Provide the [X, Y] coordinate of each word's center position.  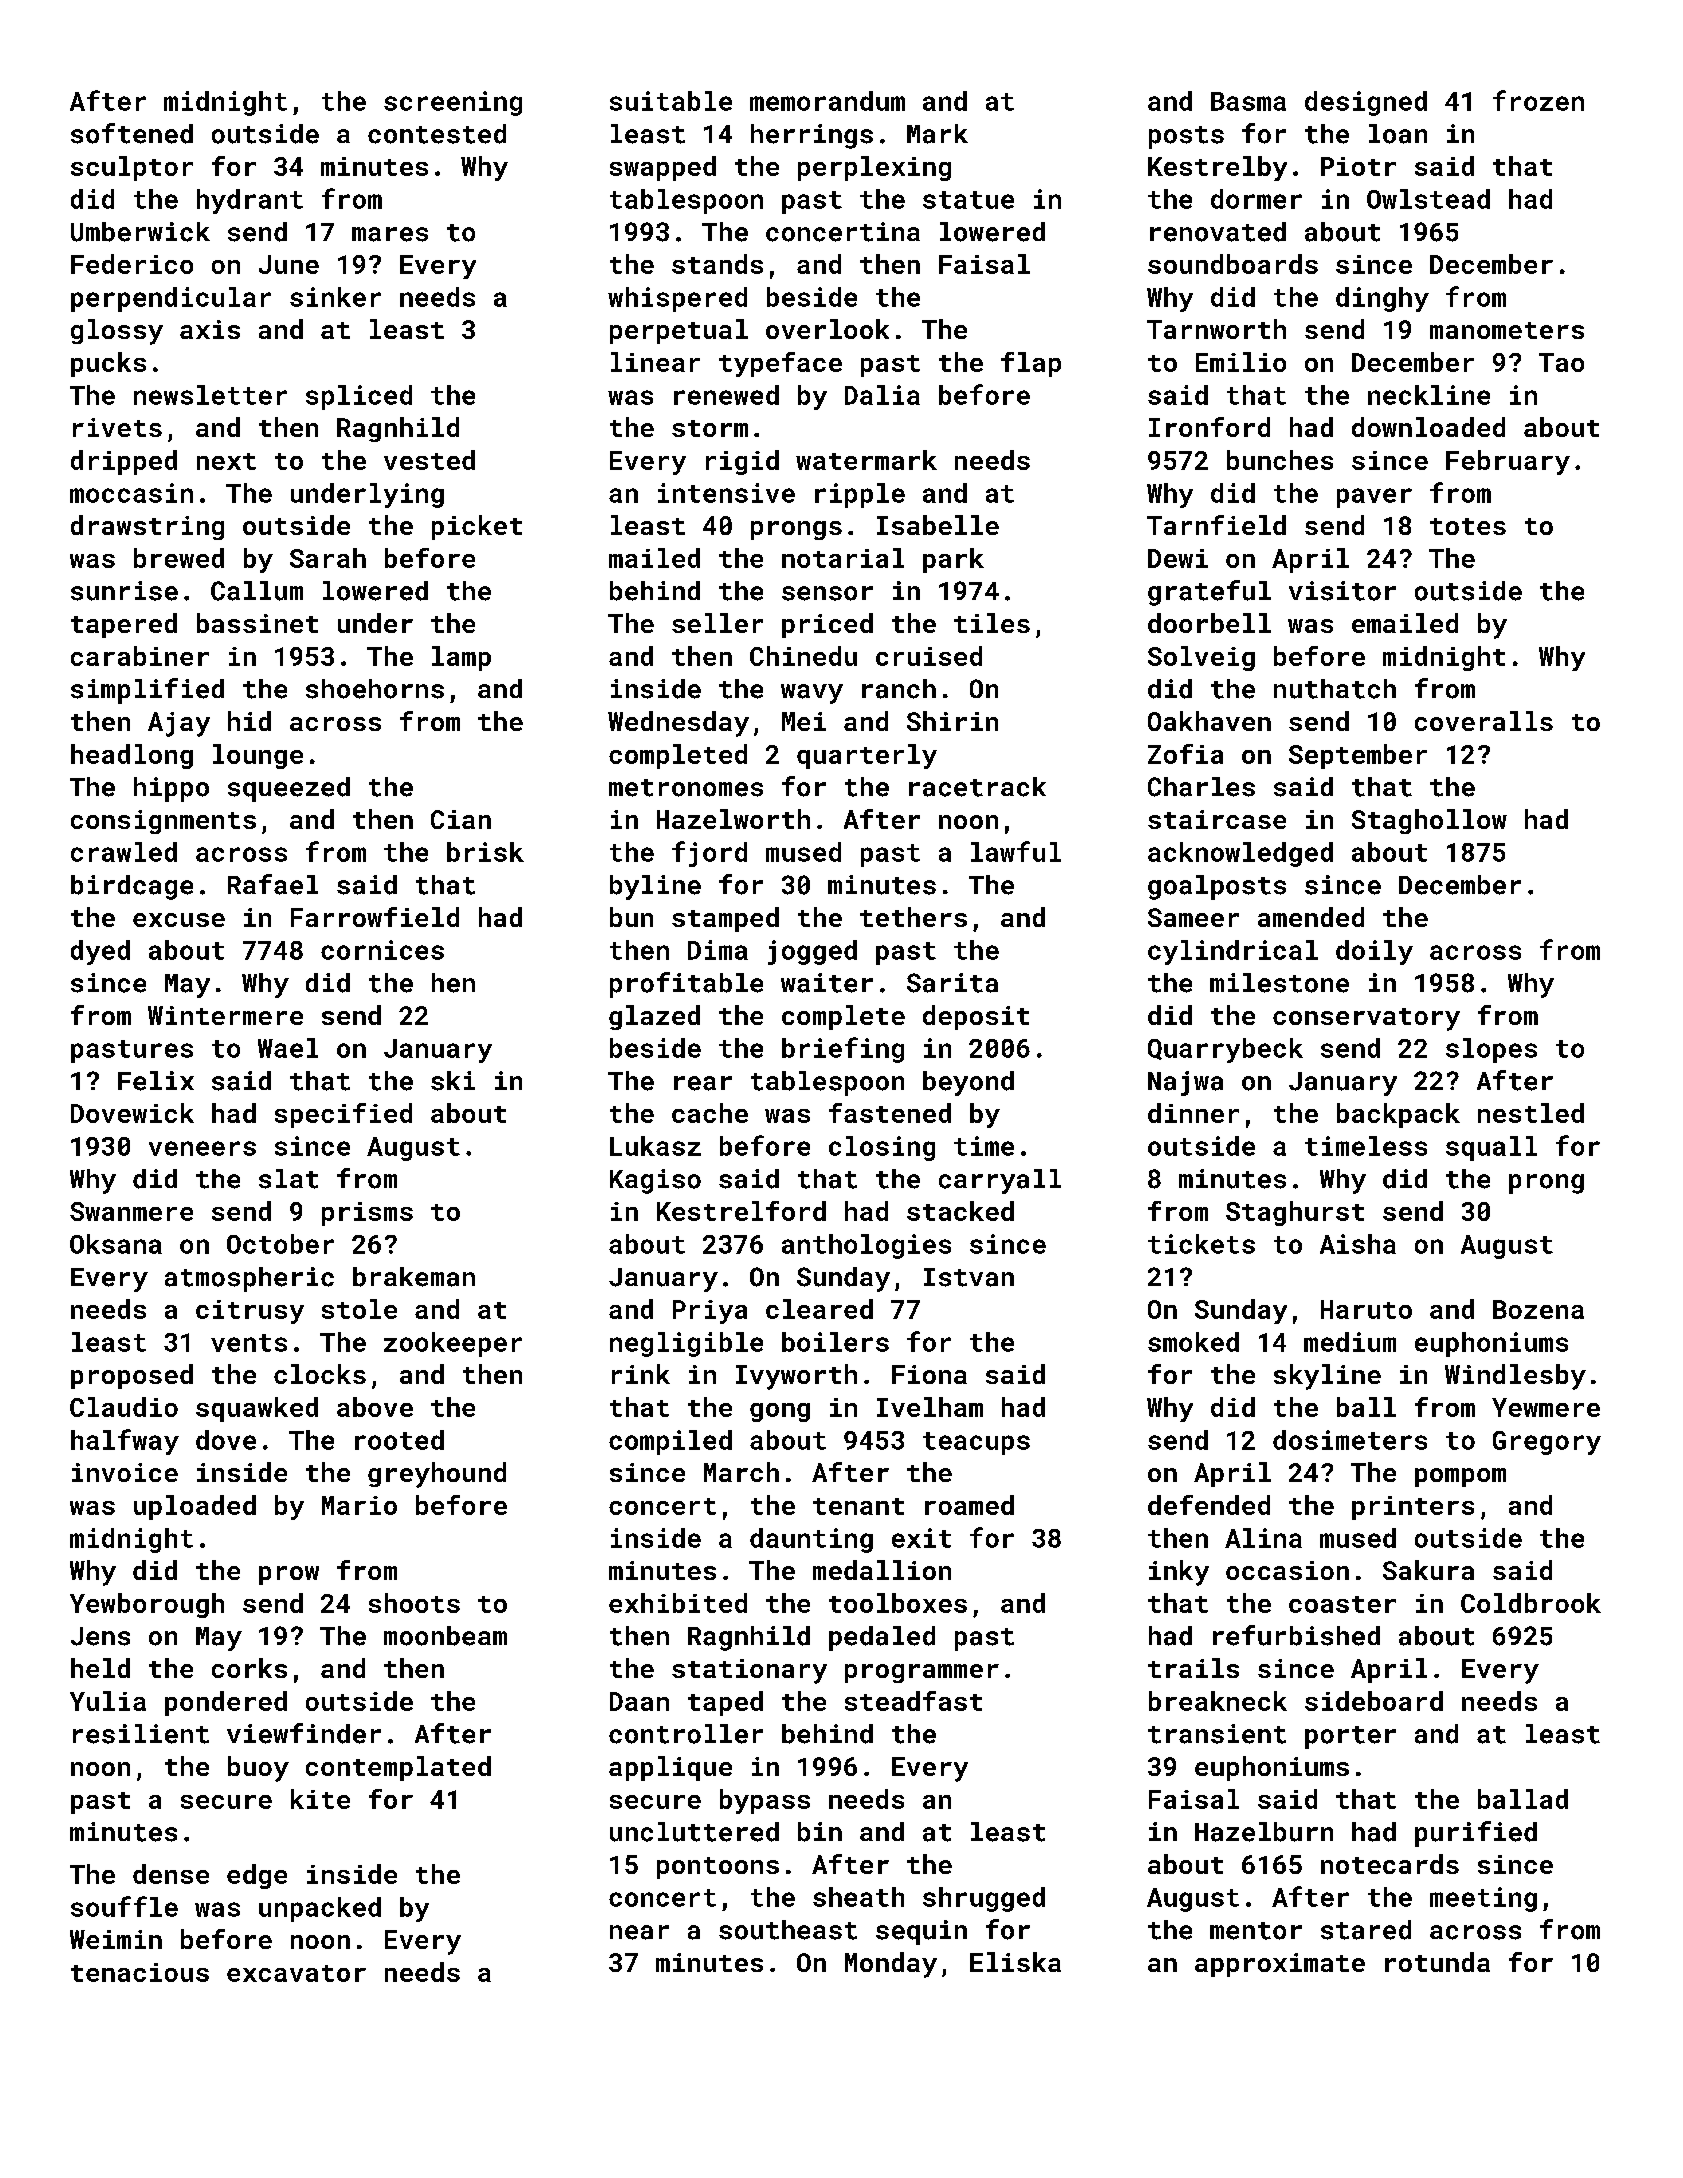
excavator [296, 1973]
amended [1311, 917]
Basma [1248, 101]
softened [132, 133]
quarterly [867, 756]
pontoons [718, 1868]
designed [1366, 103]
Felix [156, 1081]
